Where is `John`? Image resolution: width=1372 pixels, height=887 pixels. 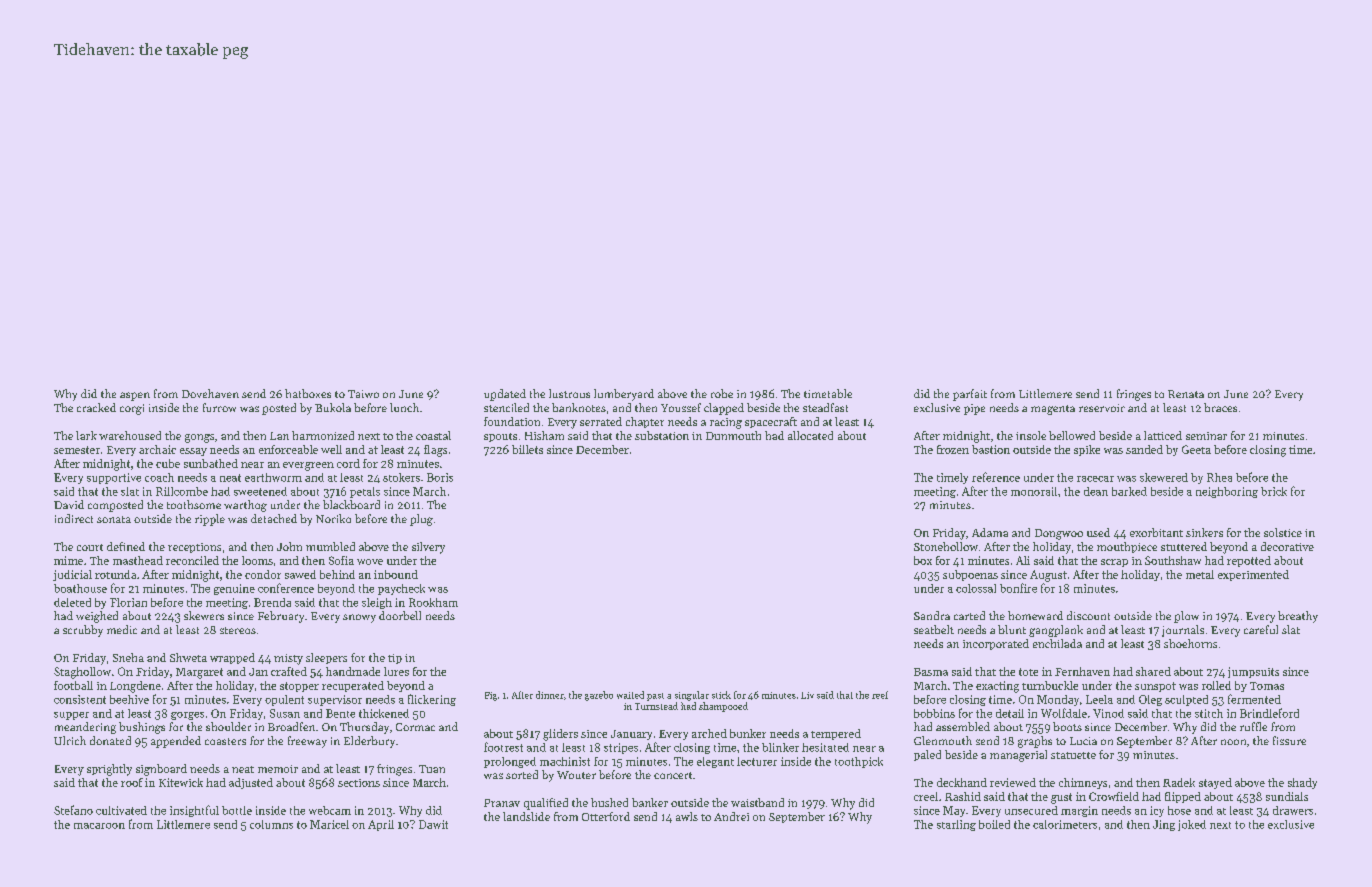 John is located at coordinates (289, 546).
